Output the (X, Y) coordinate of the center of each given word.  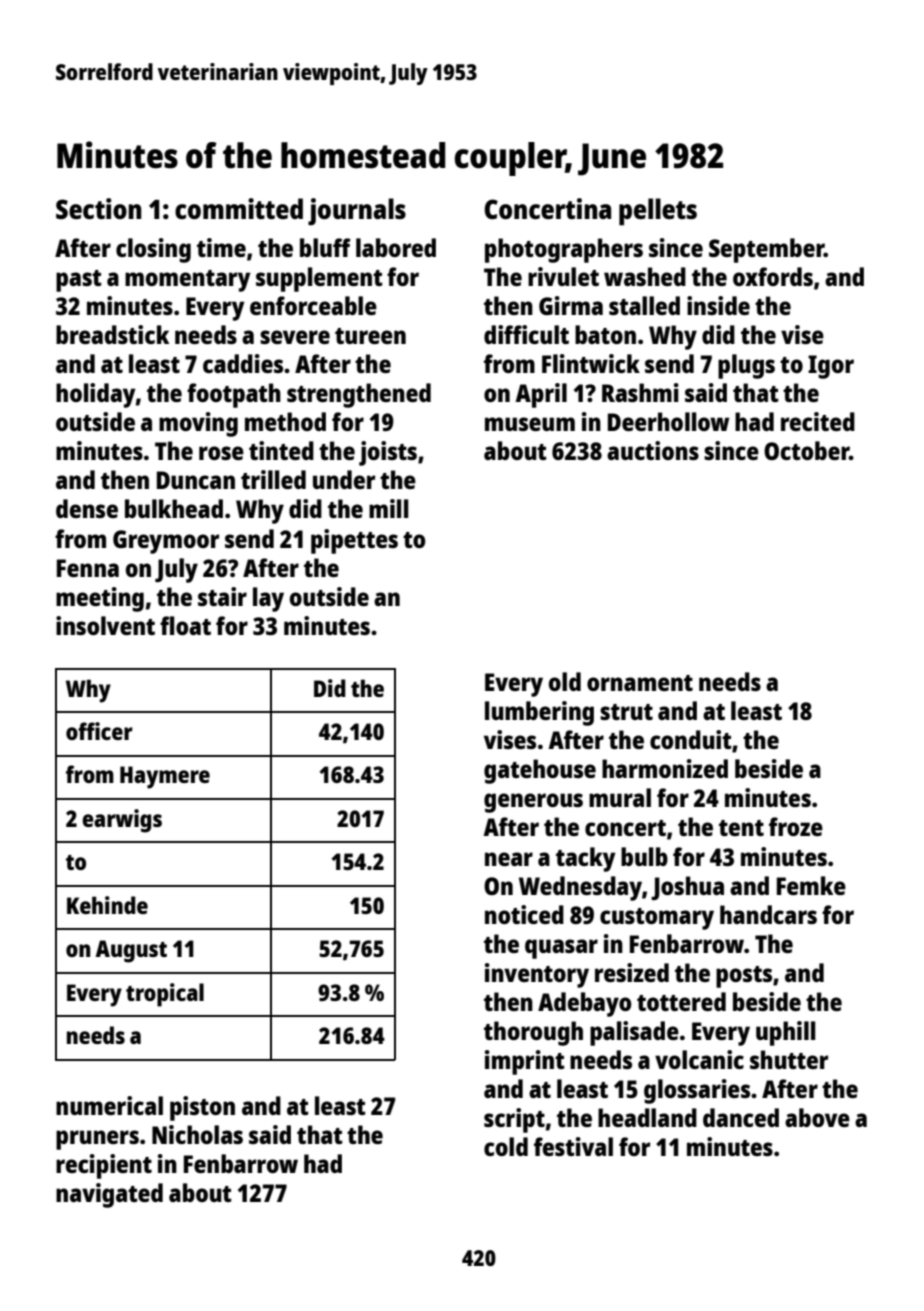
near (509, 859)
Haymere (165, 777)
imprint (524, 1062)
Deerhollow (668, 421)
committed (239, 208)
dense (87, 508)
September (766, 250)
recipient (104, 1166)
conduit (690, 739)
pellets (658, 212)
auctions (653, 450)
